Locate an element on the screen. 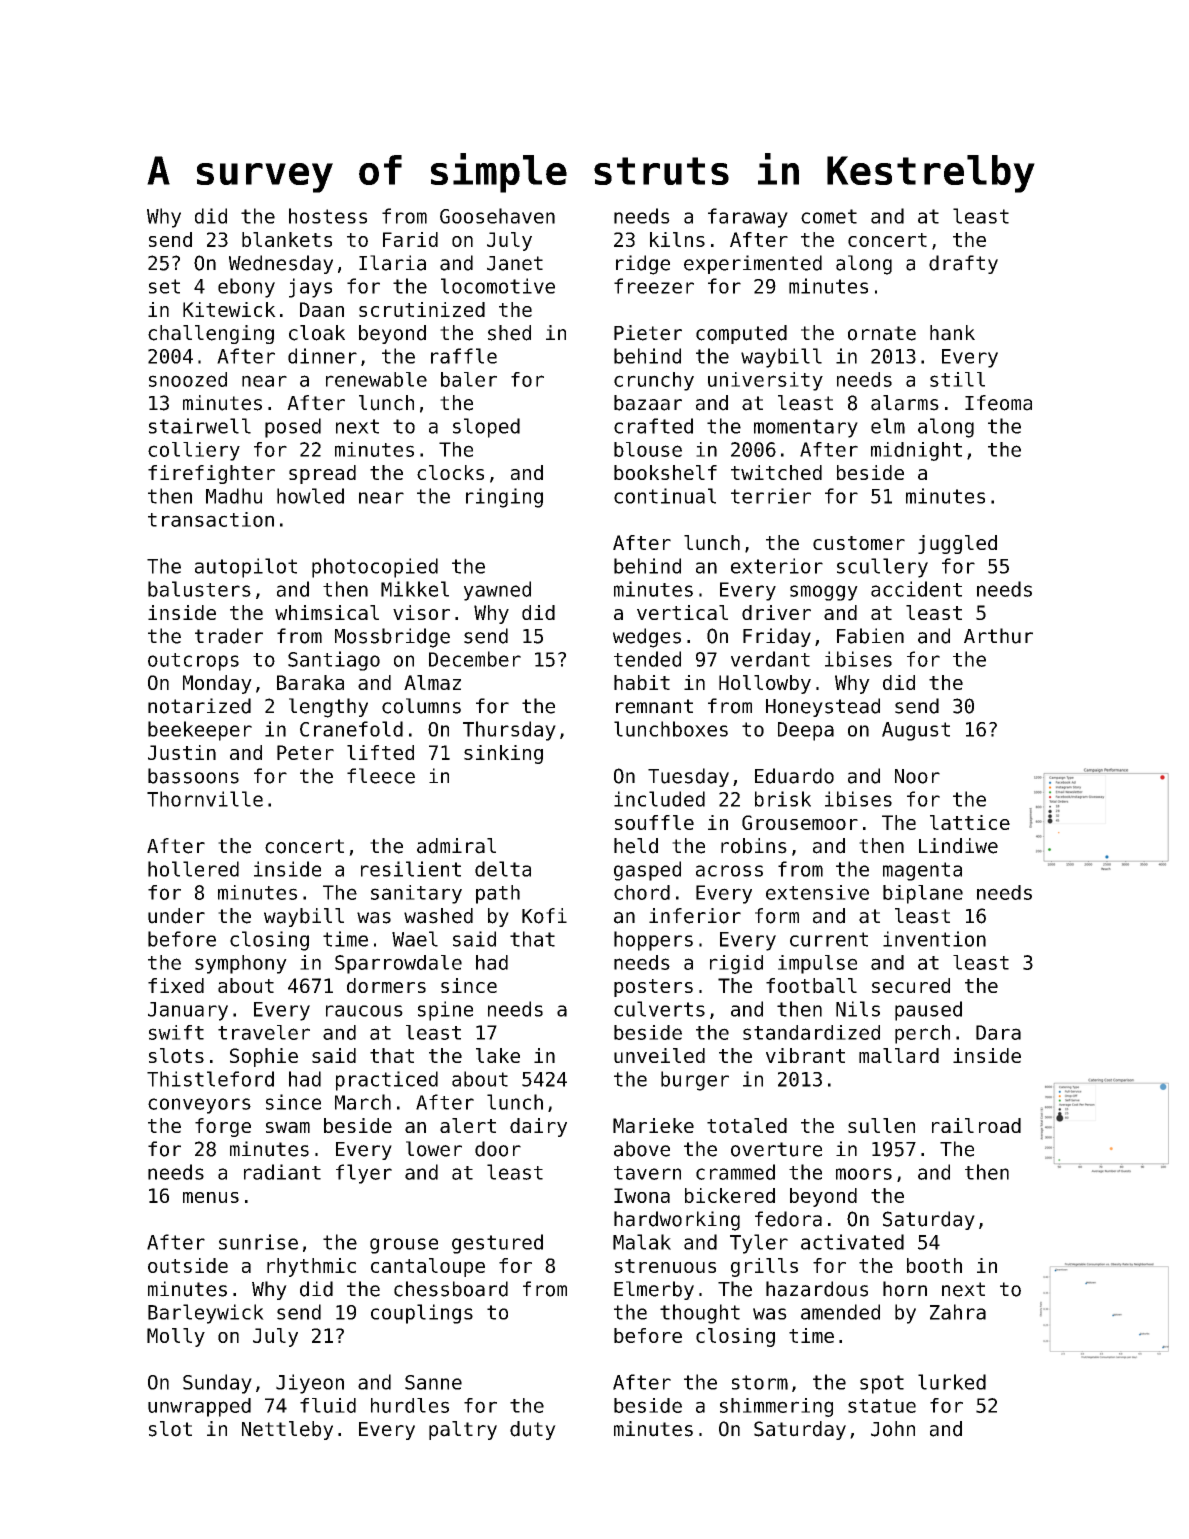  blouse is located at coordinates (648, 449).
